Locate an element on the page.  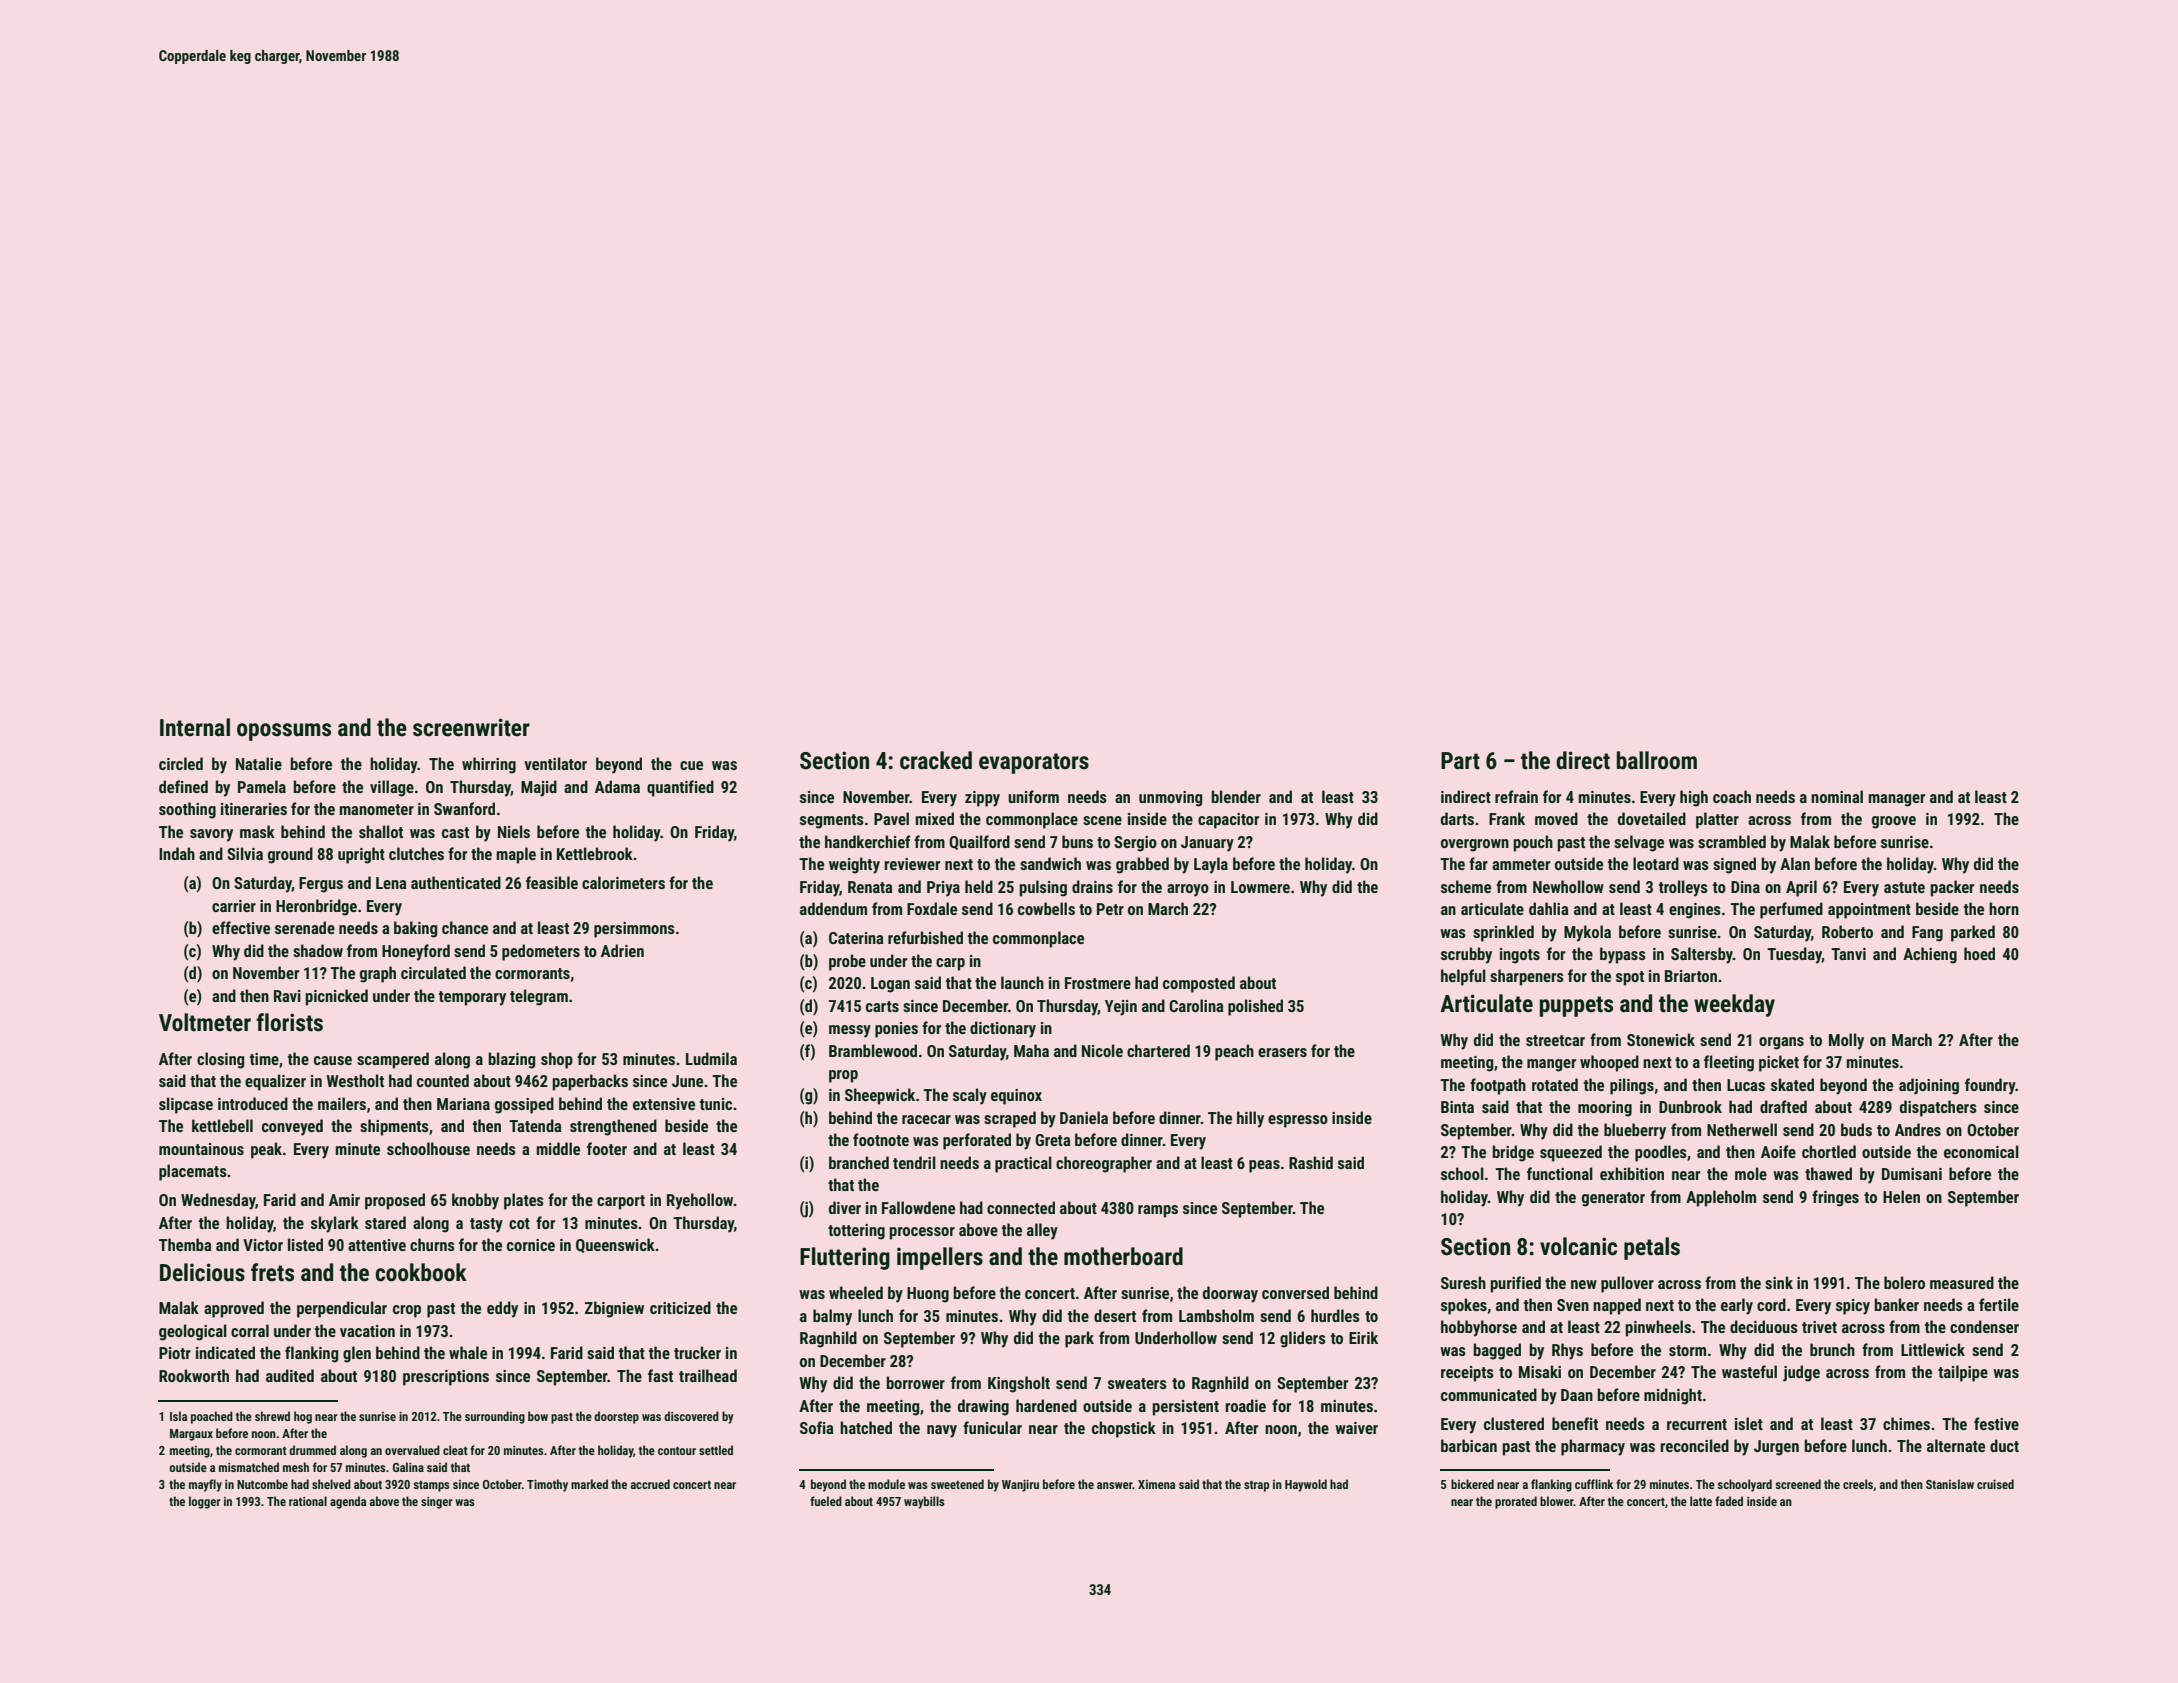
doorstep is located at coordinates (616, 1417).
